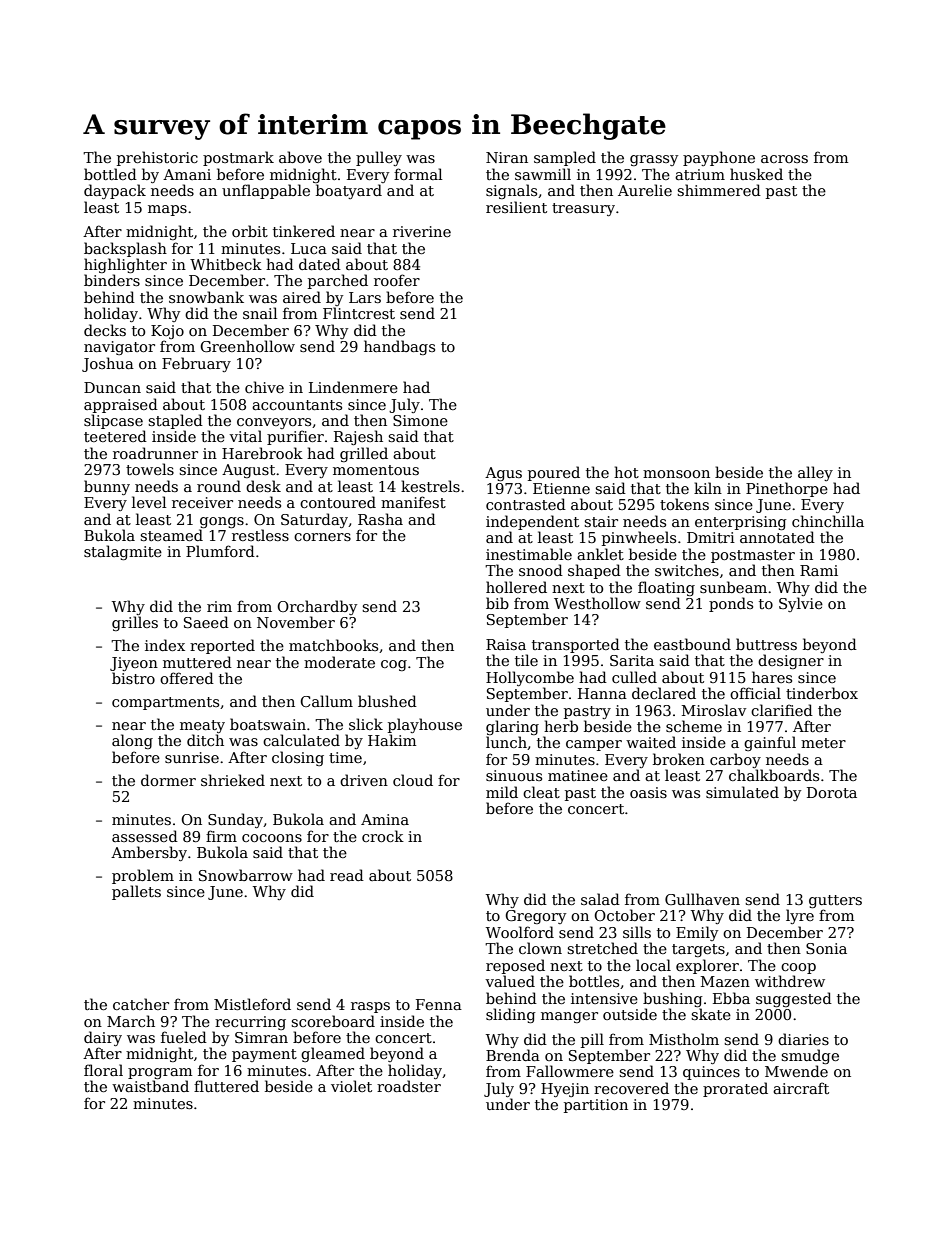  I want to click on alley, so click(815, 473).
